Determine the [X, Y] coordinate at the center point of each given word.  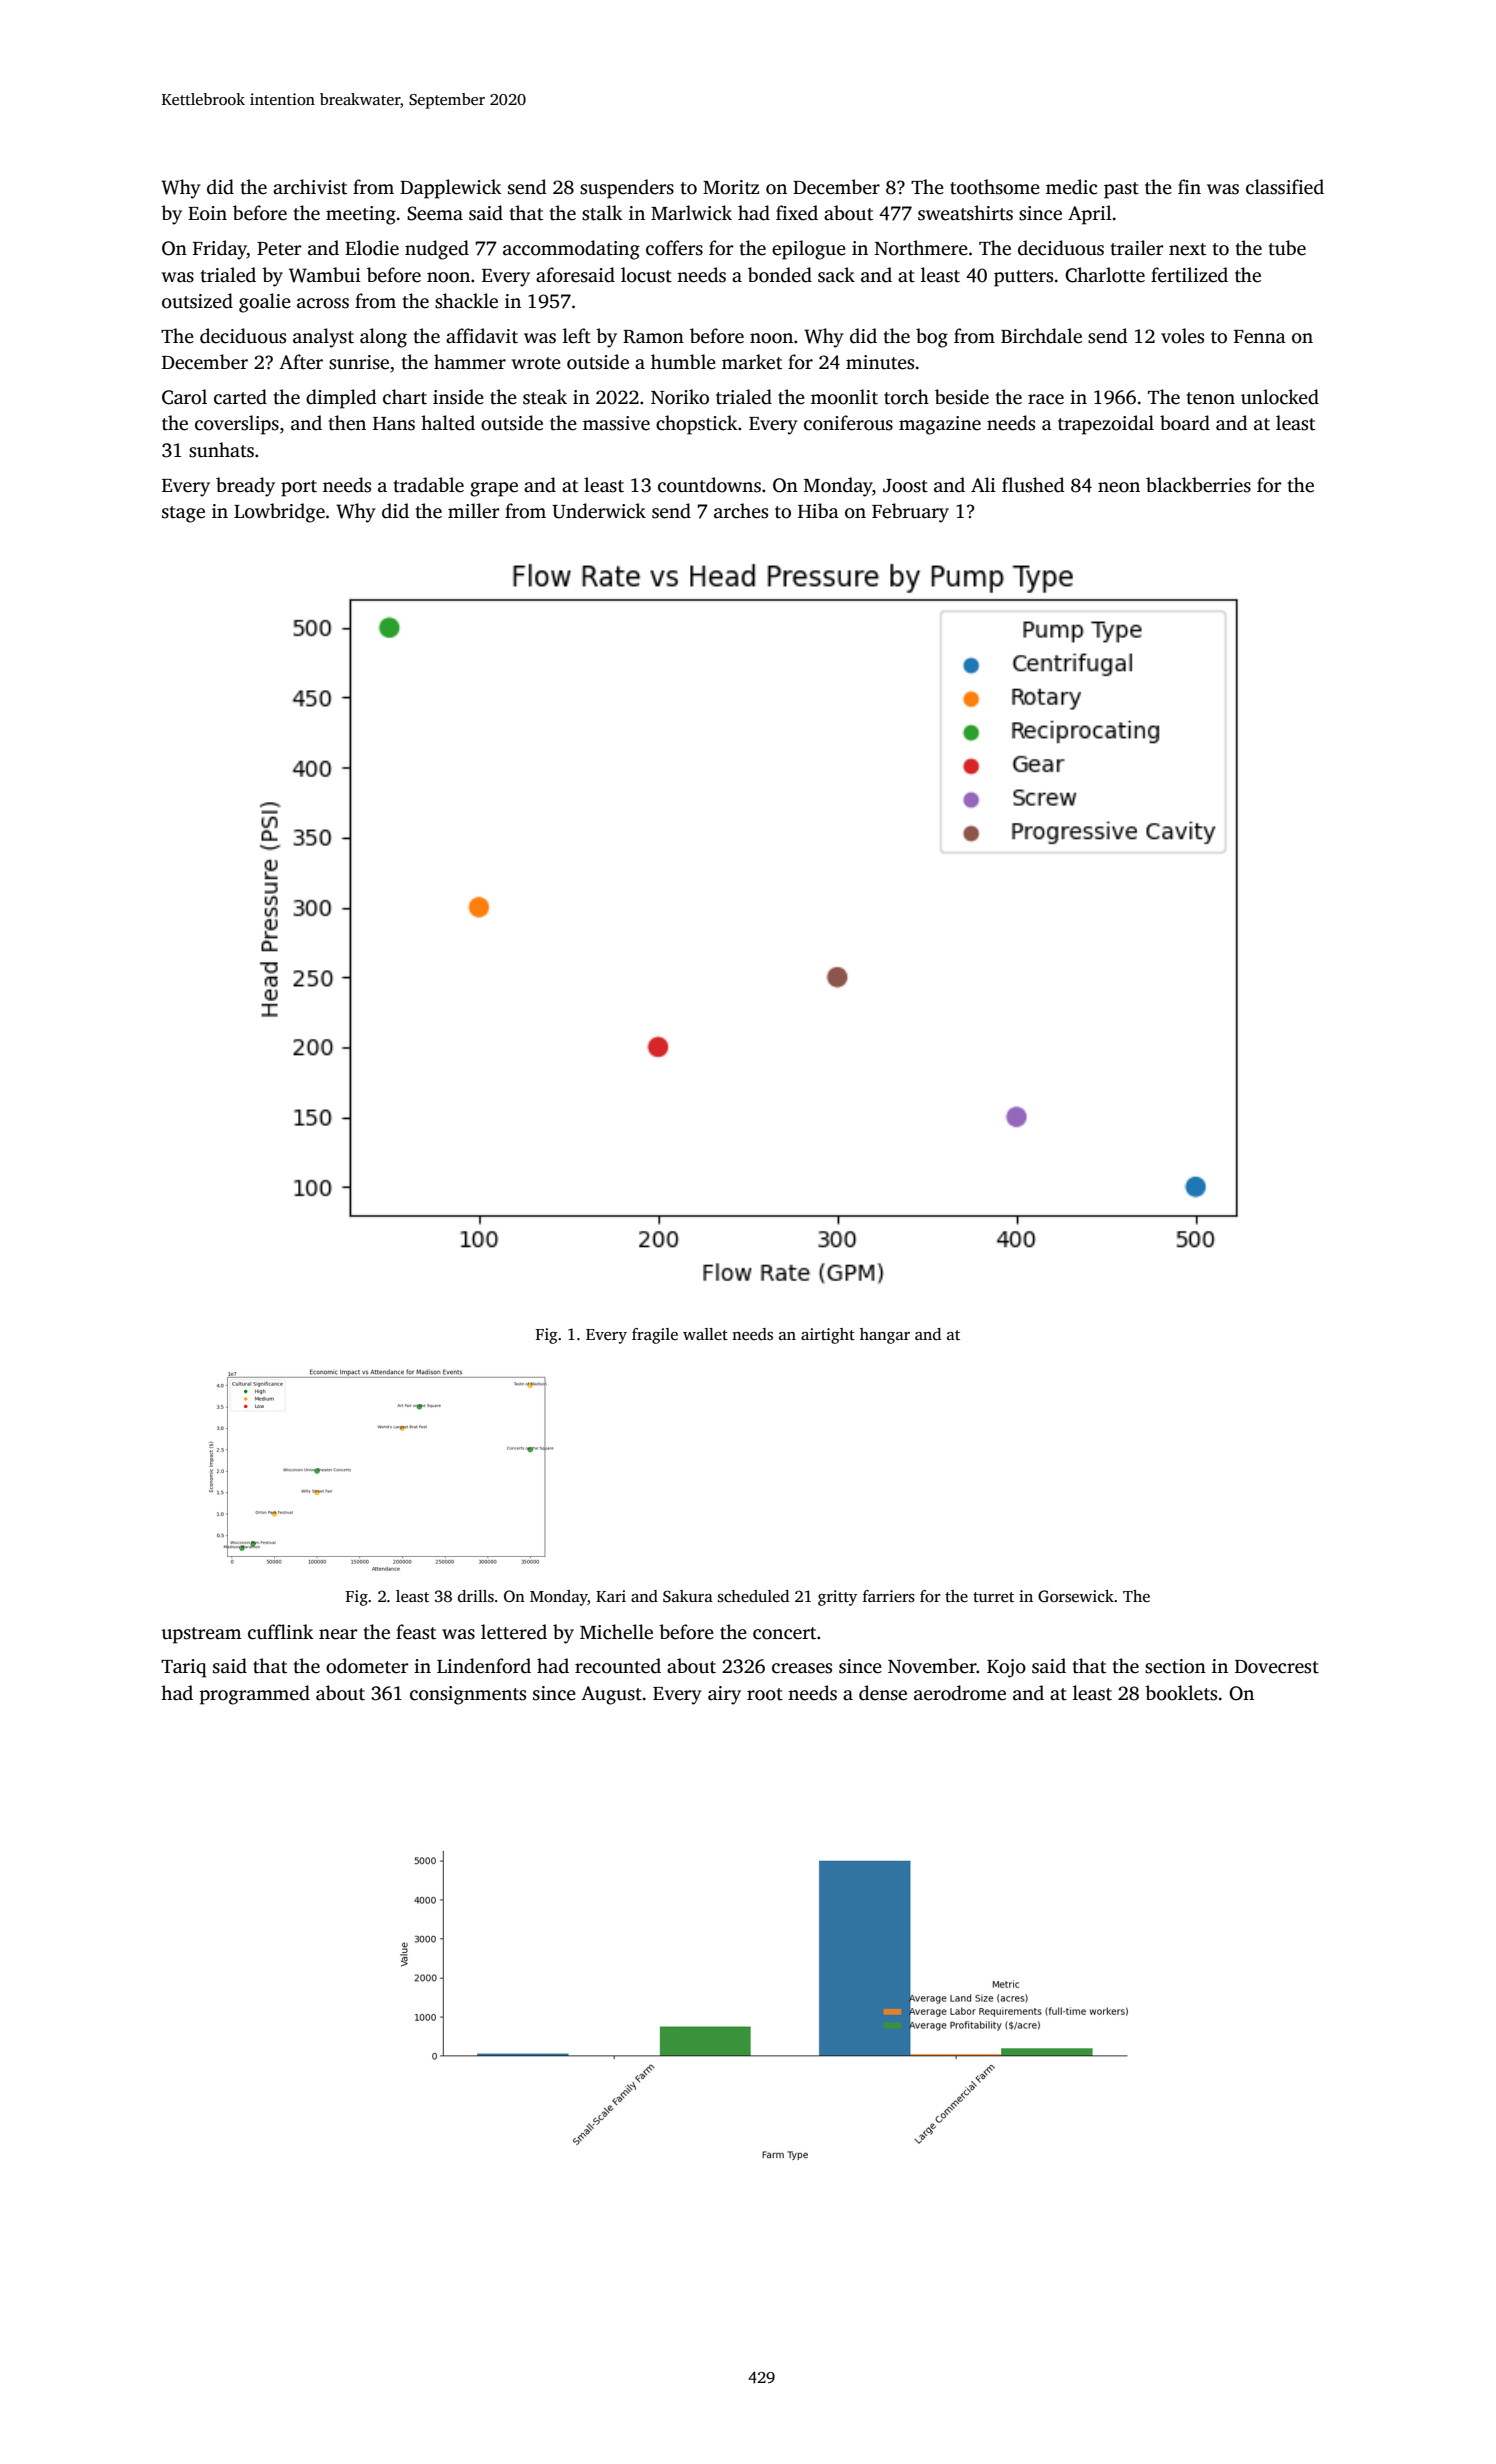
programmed [254, 1695]
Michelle [616, 1632]
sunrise [359, 362]
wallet [705, 1334]
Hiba [818, 511]
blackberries [1198, 485]
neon [1119, 487]
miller [473, 511]
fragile [655, 1336]
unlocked [1280, 397]
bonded [780, 275]
